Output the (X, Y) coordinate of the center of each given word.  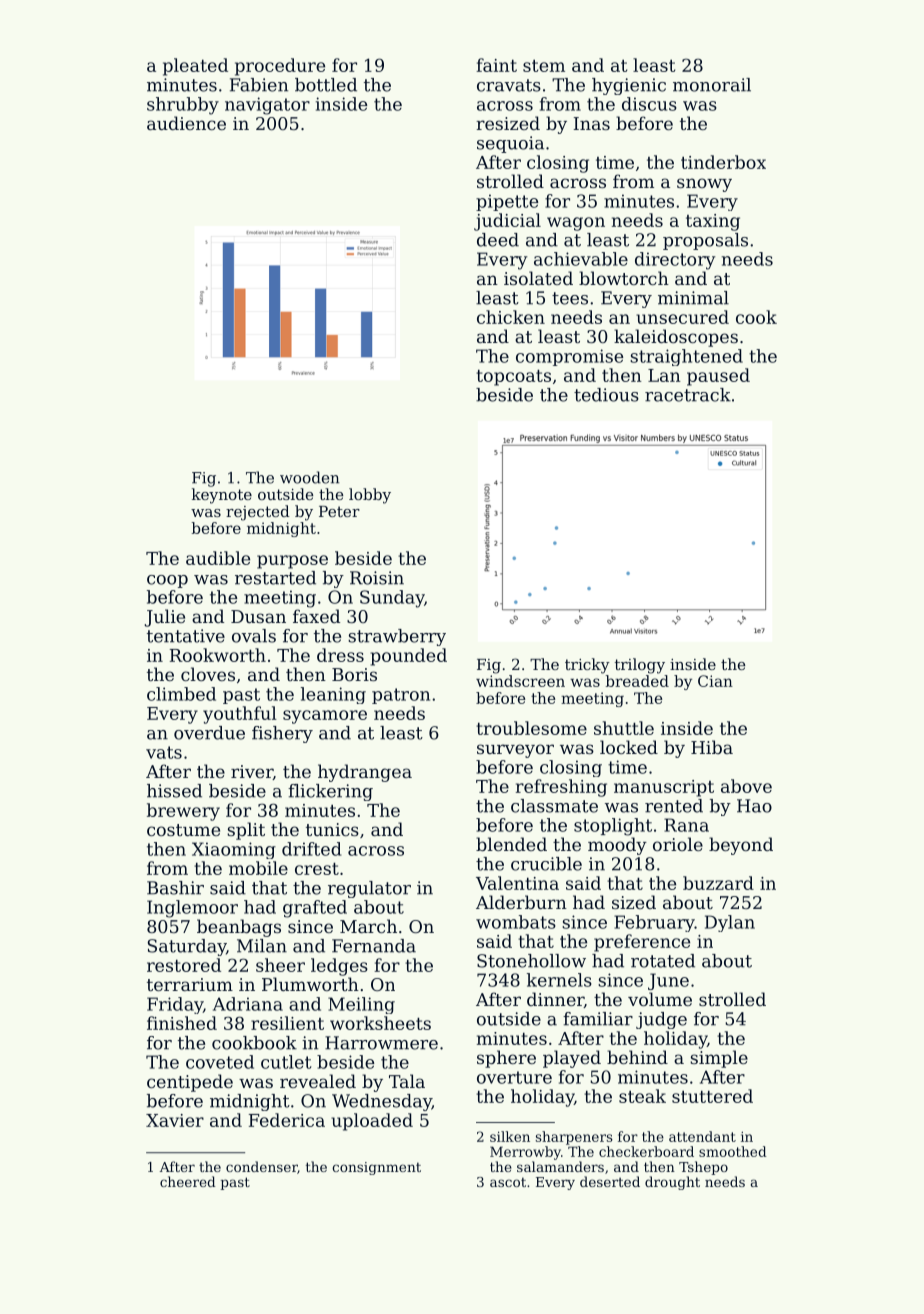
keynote (222, 496)
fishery (282, 734)
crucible (546, 864)
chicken (511, 317)
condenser (261, 1166)
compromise (569, 357)
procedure (280, 67)
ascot (508, 1182)
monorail (712, 85)
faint (496, 65)
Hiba (712, 747)
